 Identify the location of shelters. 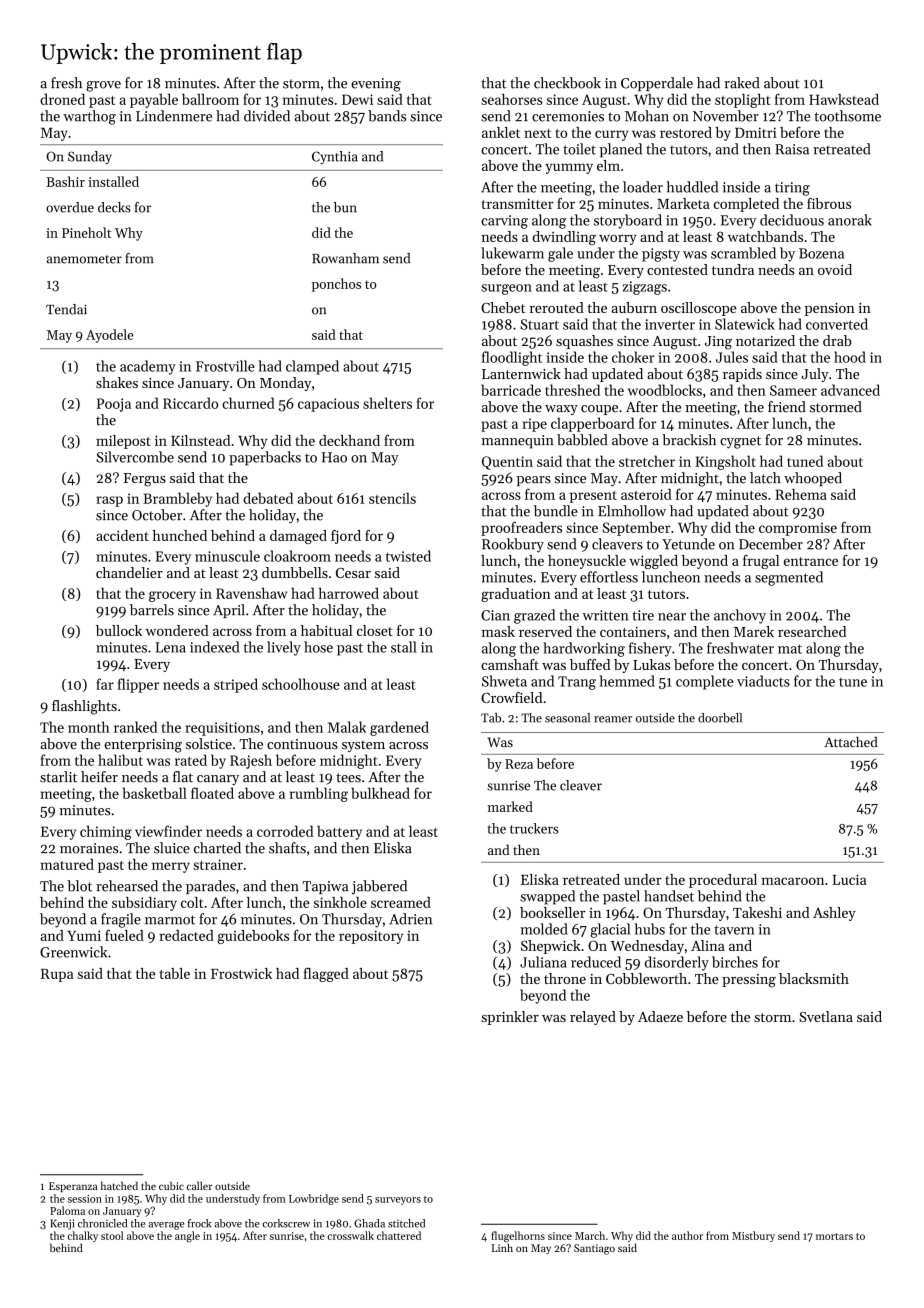
(387, 403).
